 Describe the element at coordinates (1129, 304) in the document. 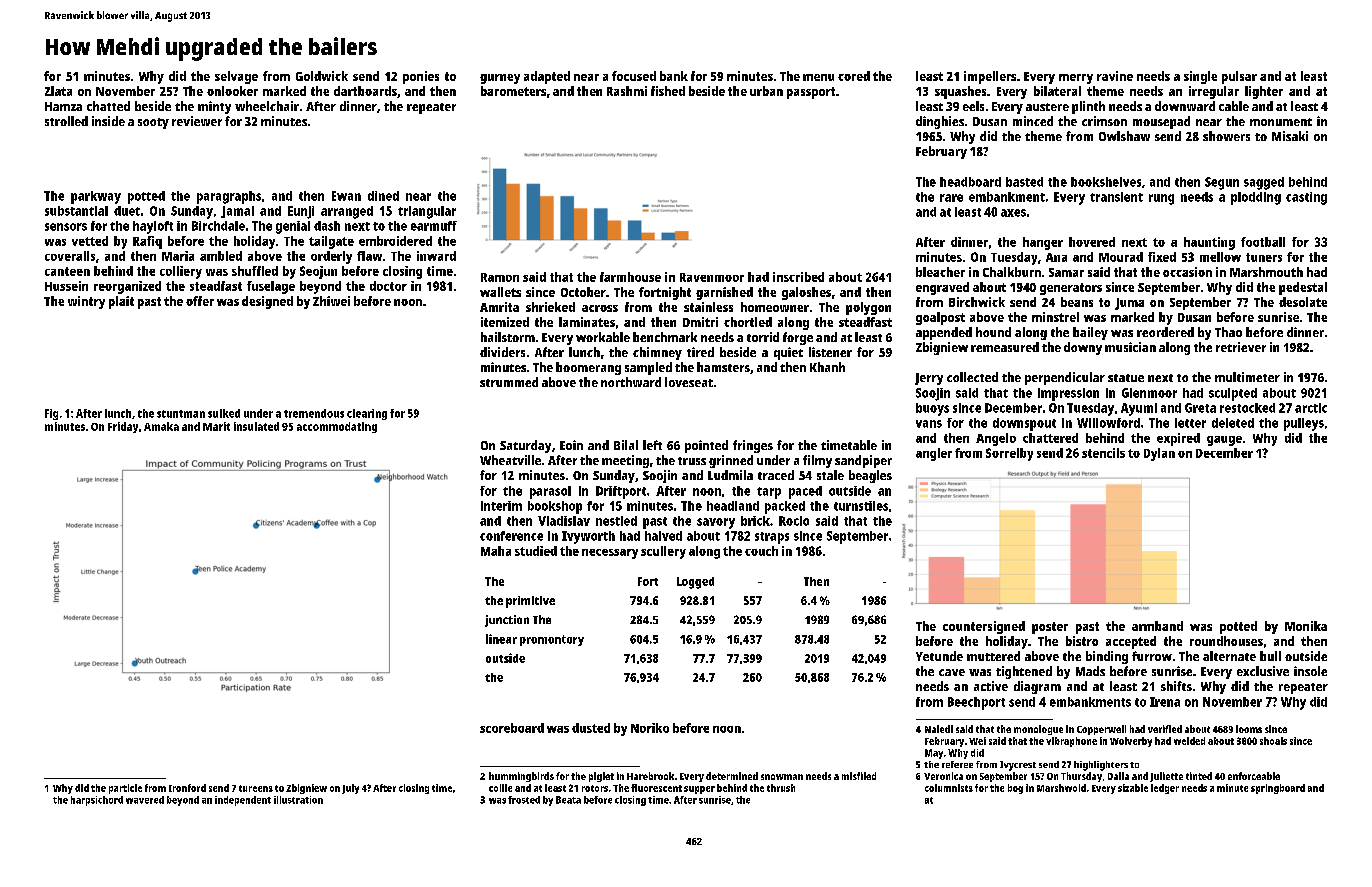

I see `Juma` at that location.
